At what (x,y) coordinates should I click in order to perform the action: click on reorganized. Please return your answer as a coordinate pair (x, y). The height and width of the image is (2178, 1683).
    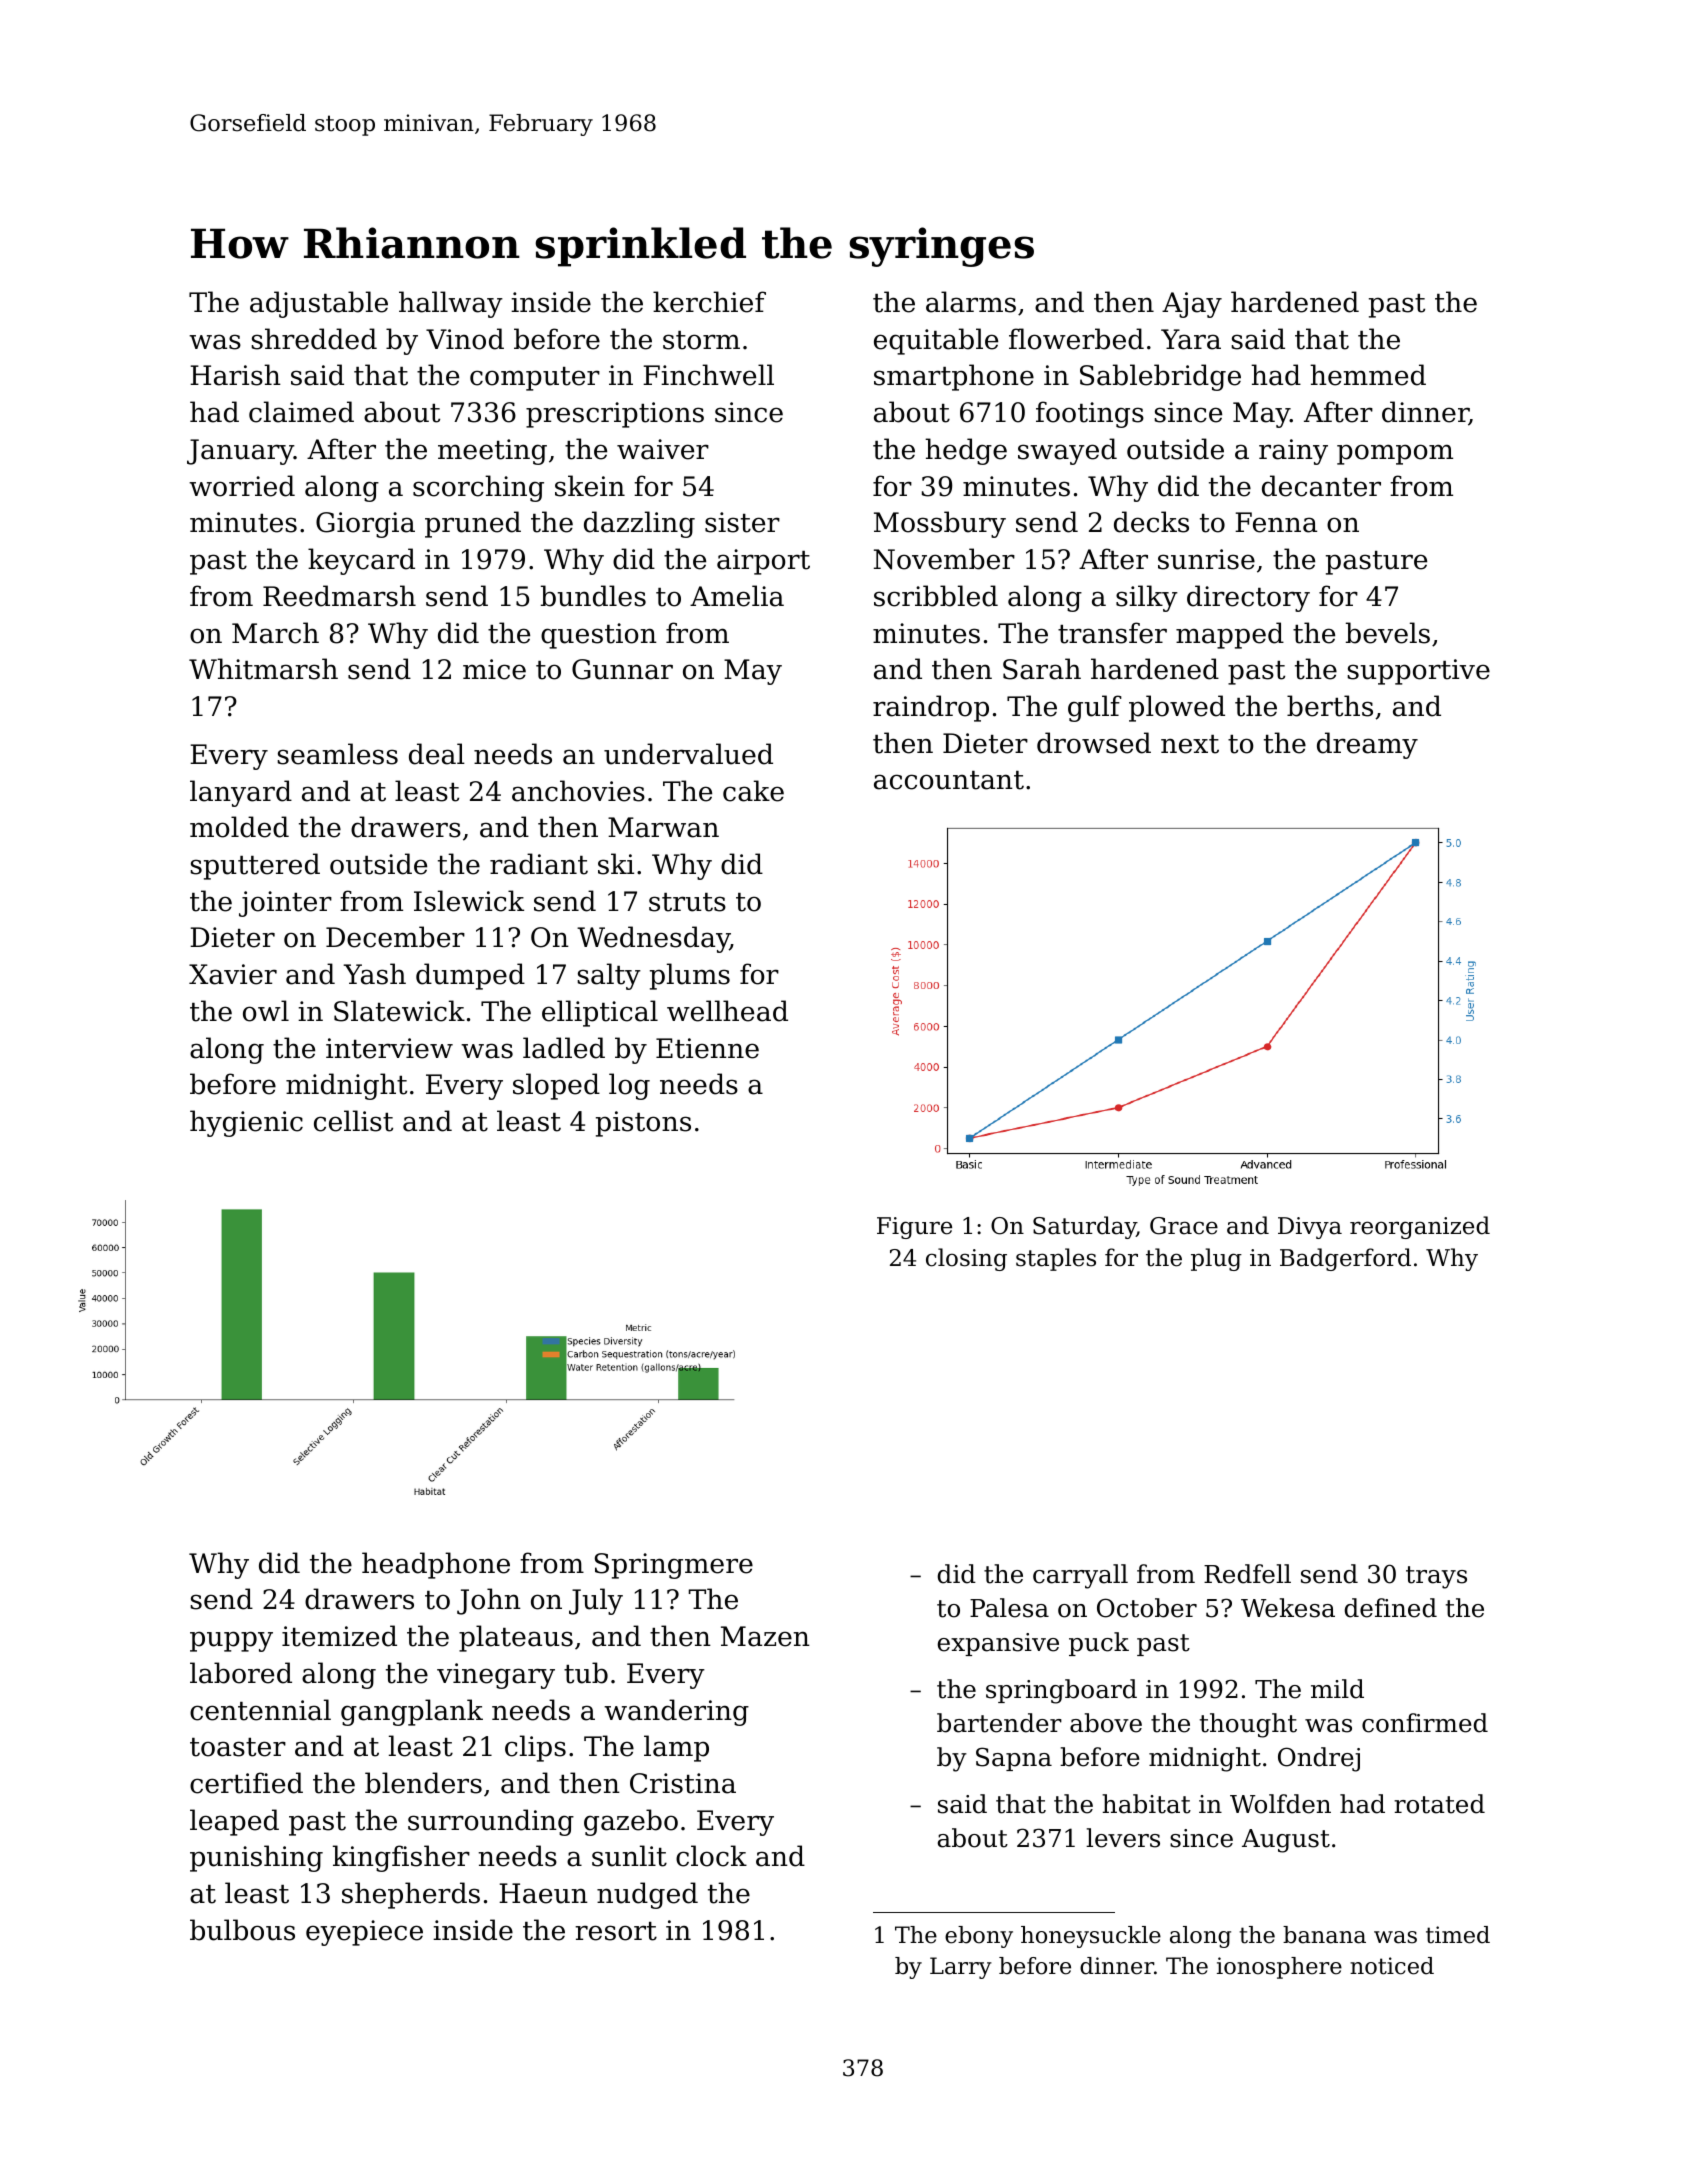
    Looking at the image, I should click on (1420, 1227).
